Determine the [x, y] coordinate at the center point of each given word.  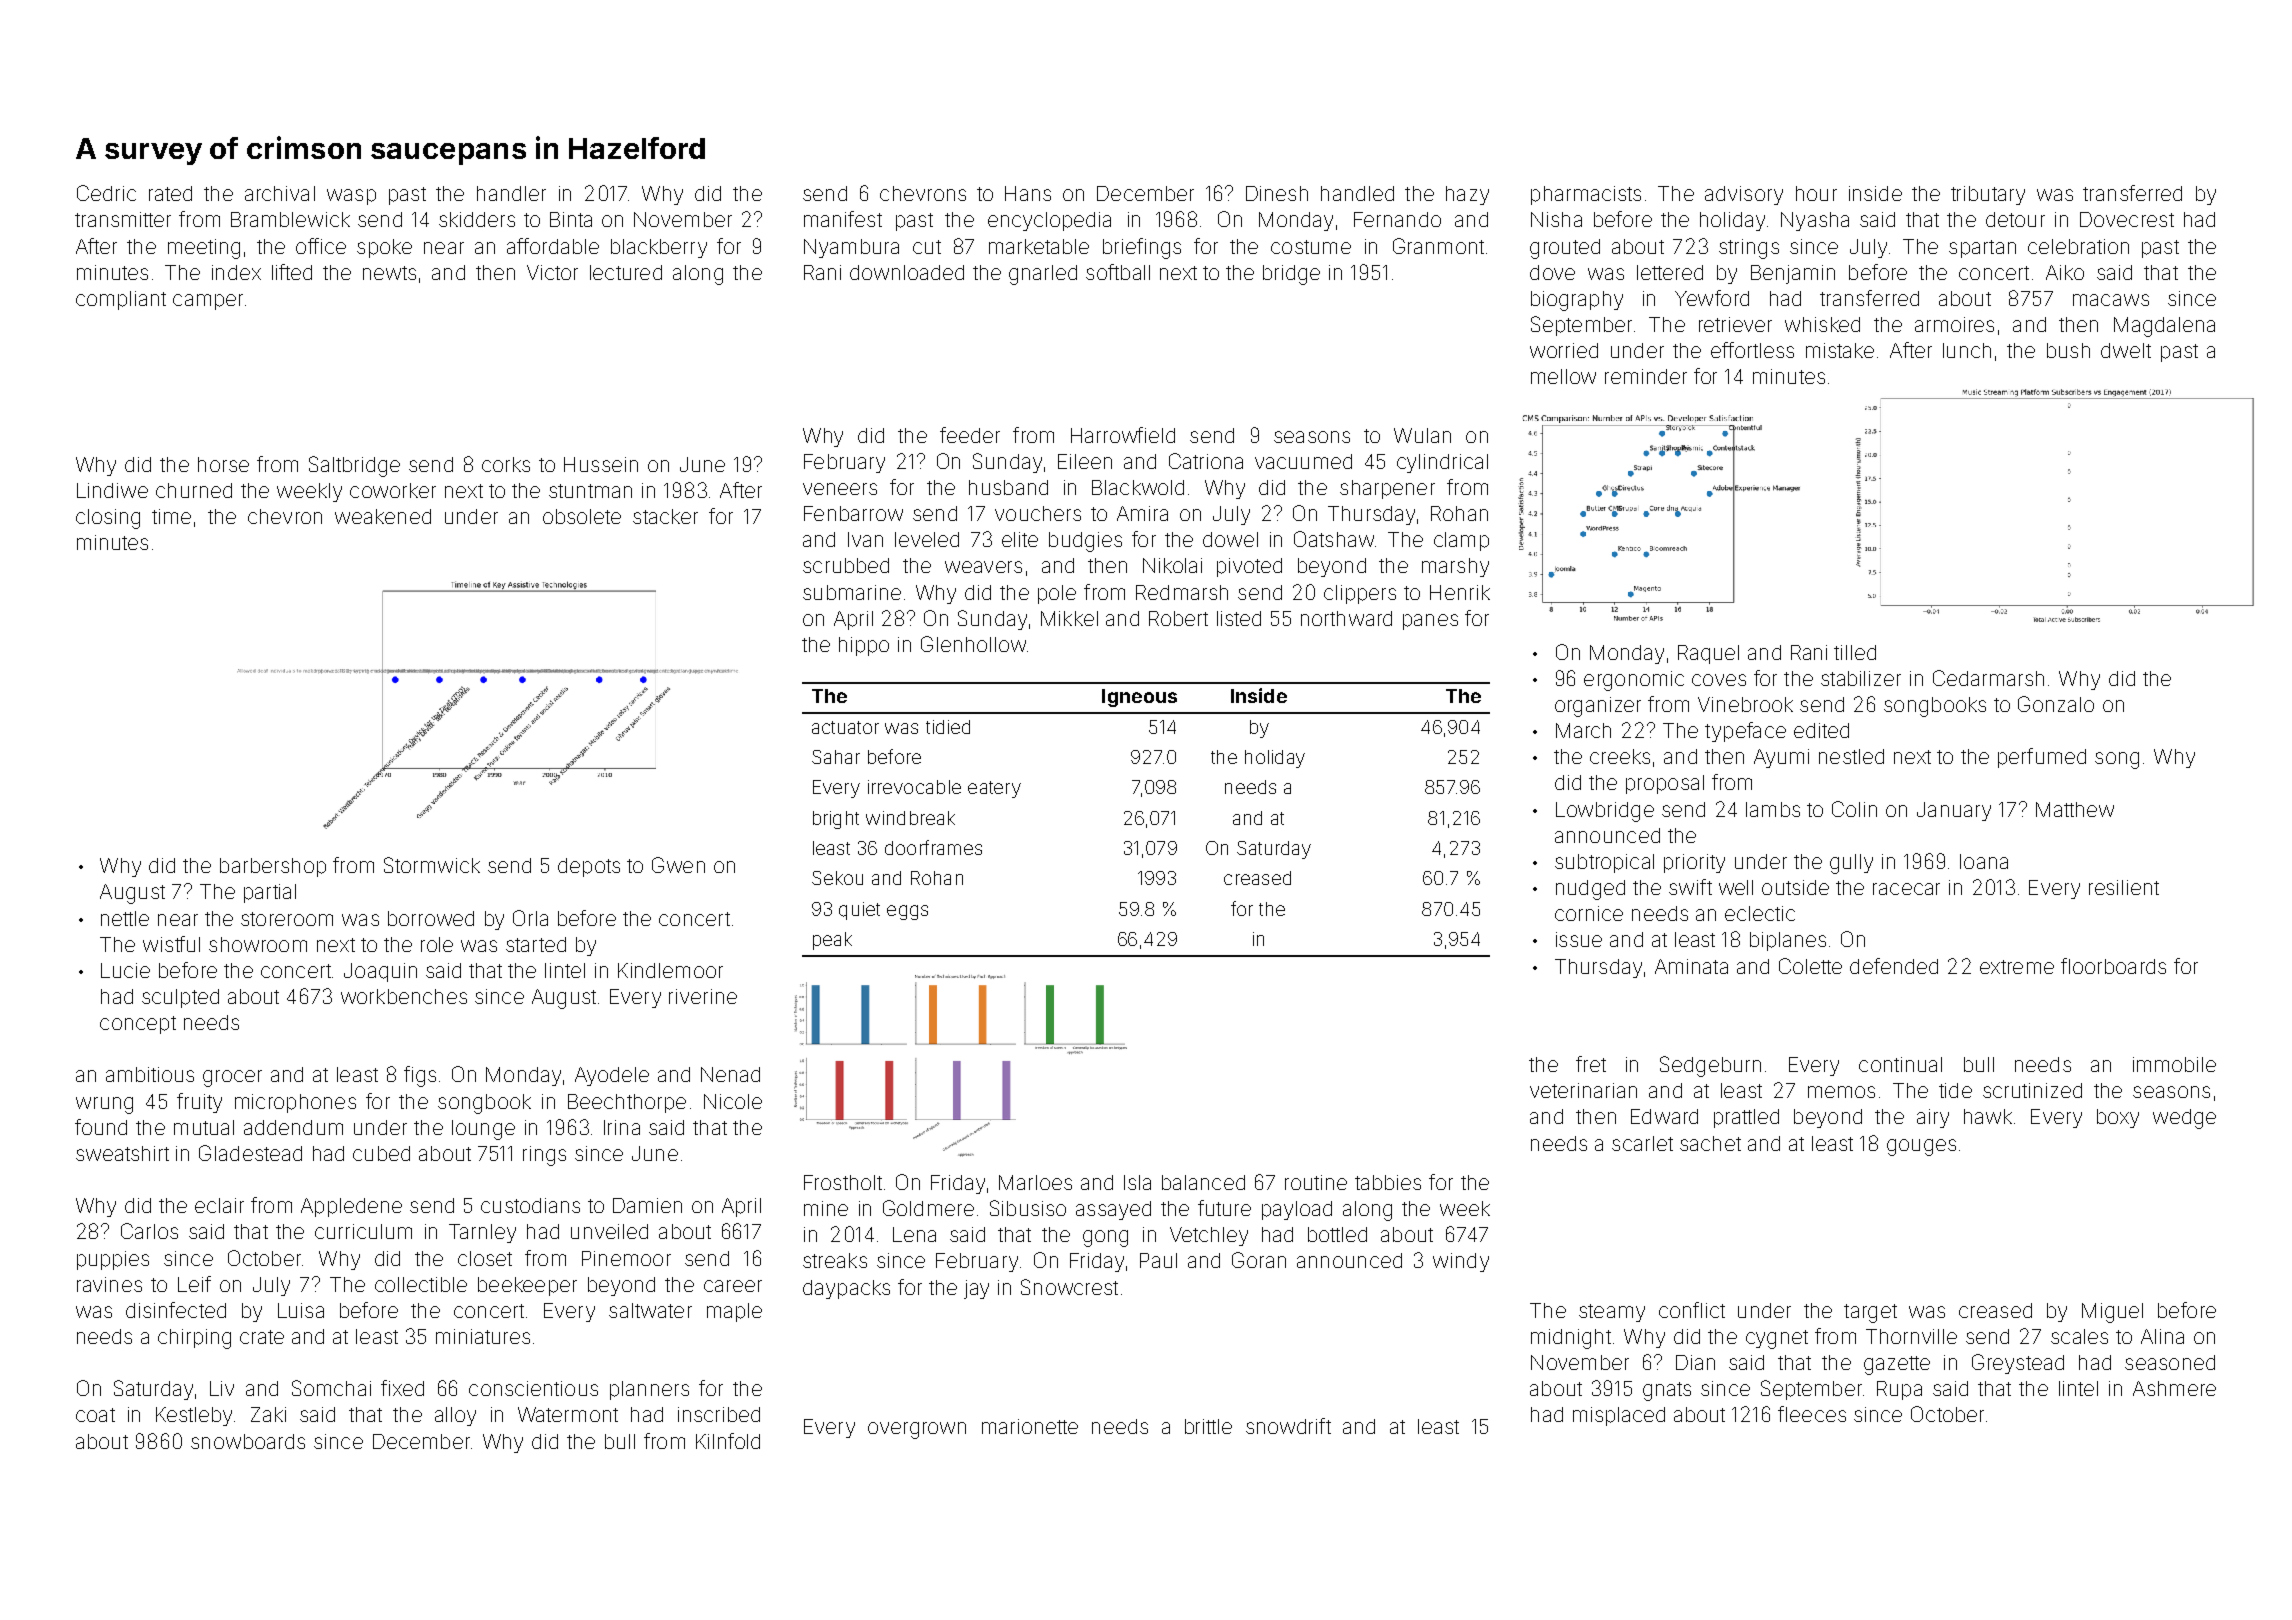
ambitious [150, 1074]
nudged [1590, 890]
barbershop [273, 867]
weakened [383, 516]
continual [1900, 1064]
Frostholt [843, 1182]
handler [511, 193]
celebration [2078, 246]
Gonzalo [2056, 704]
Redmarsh [1182, 592]
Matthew [2075, 809]
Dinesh [1277, 193]
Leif [194, 1284]
